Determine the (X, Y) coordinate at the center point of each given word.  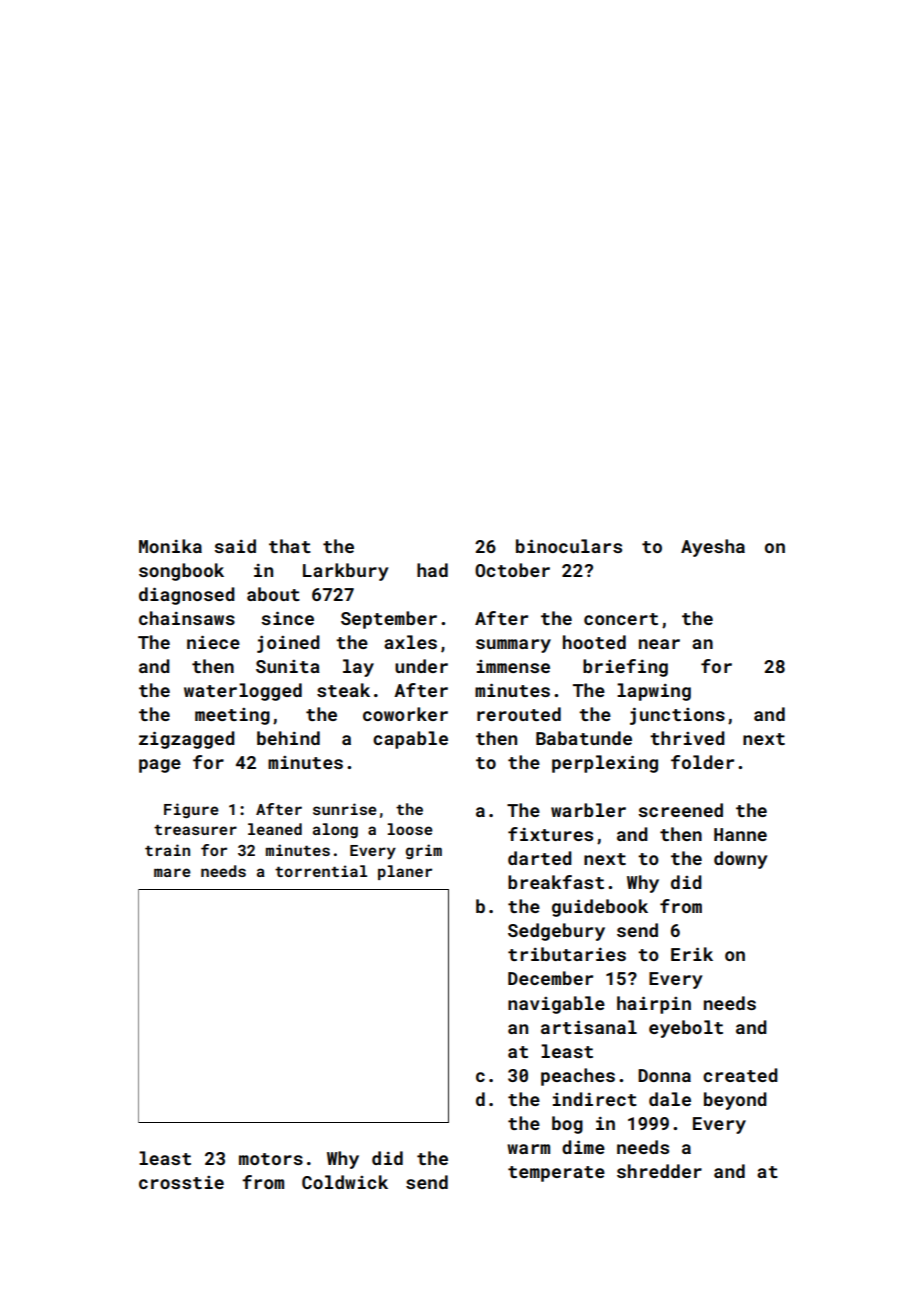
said (235, 546)
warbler (588, 810)
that (290, 546)
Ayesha (713, 548)
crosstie (181, 1182)
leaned (275, 829)
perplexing (605, 764)
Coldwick (345, 1182)
